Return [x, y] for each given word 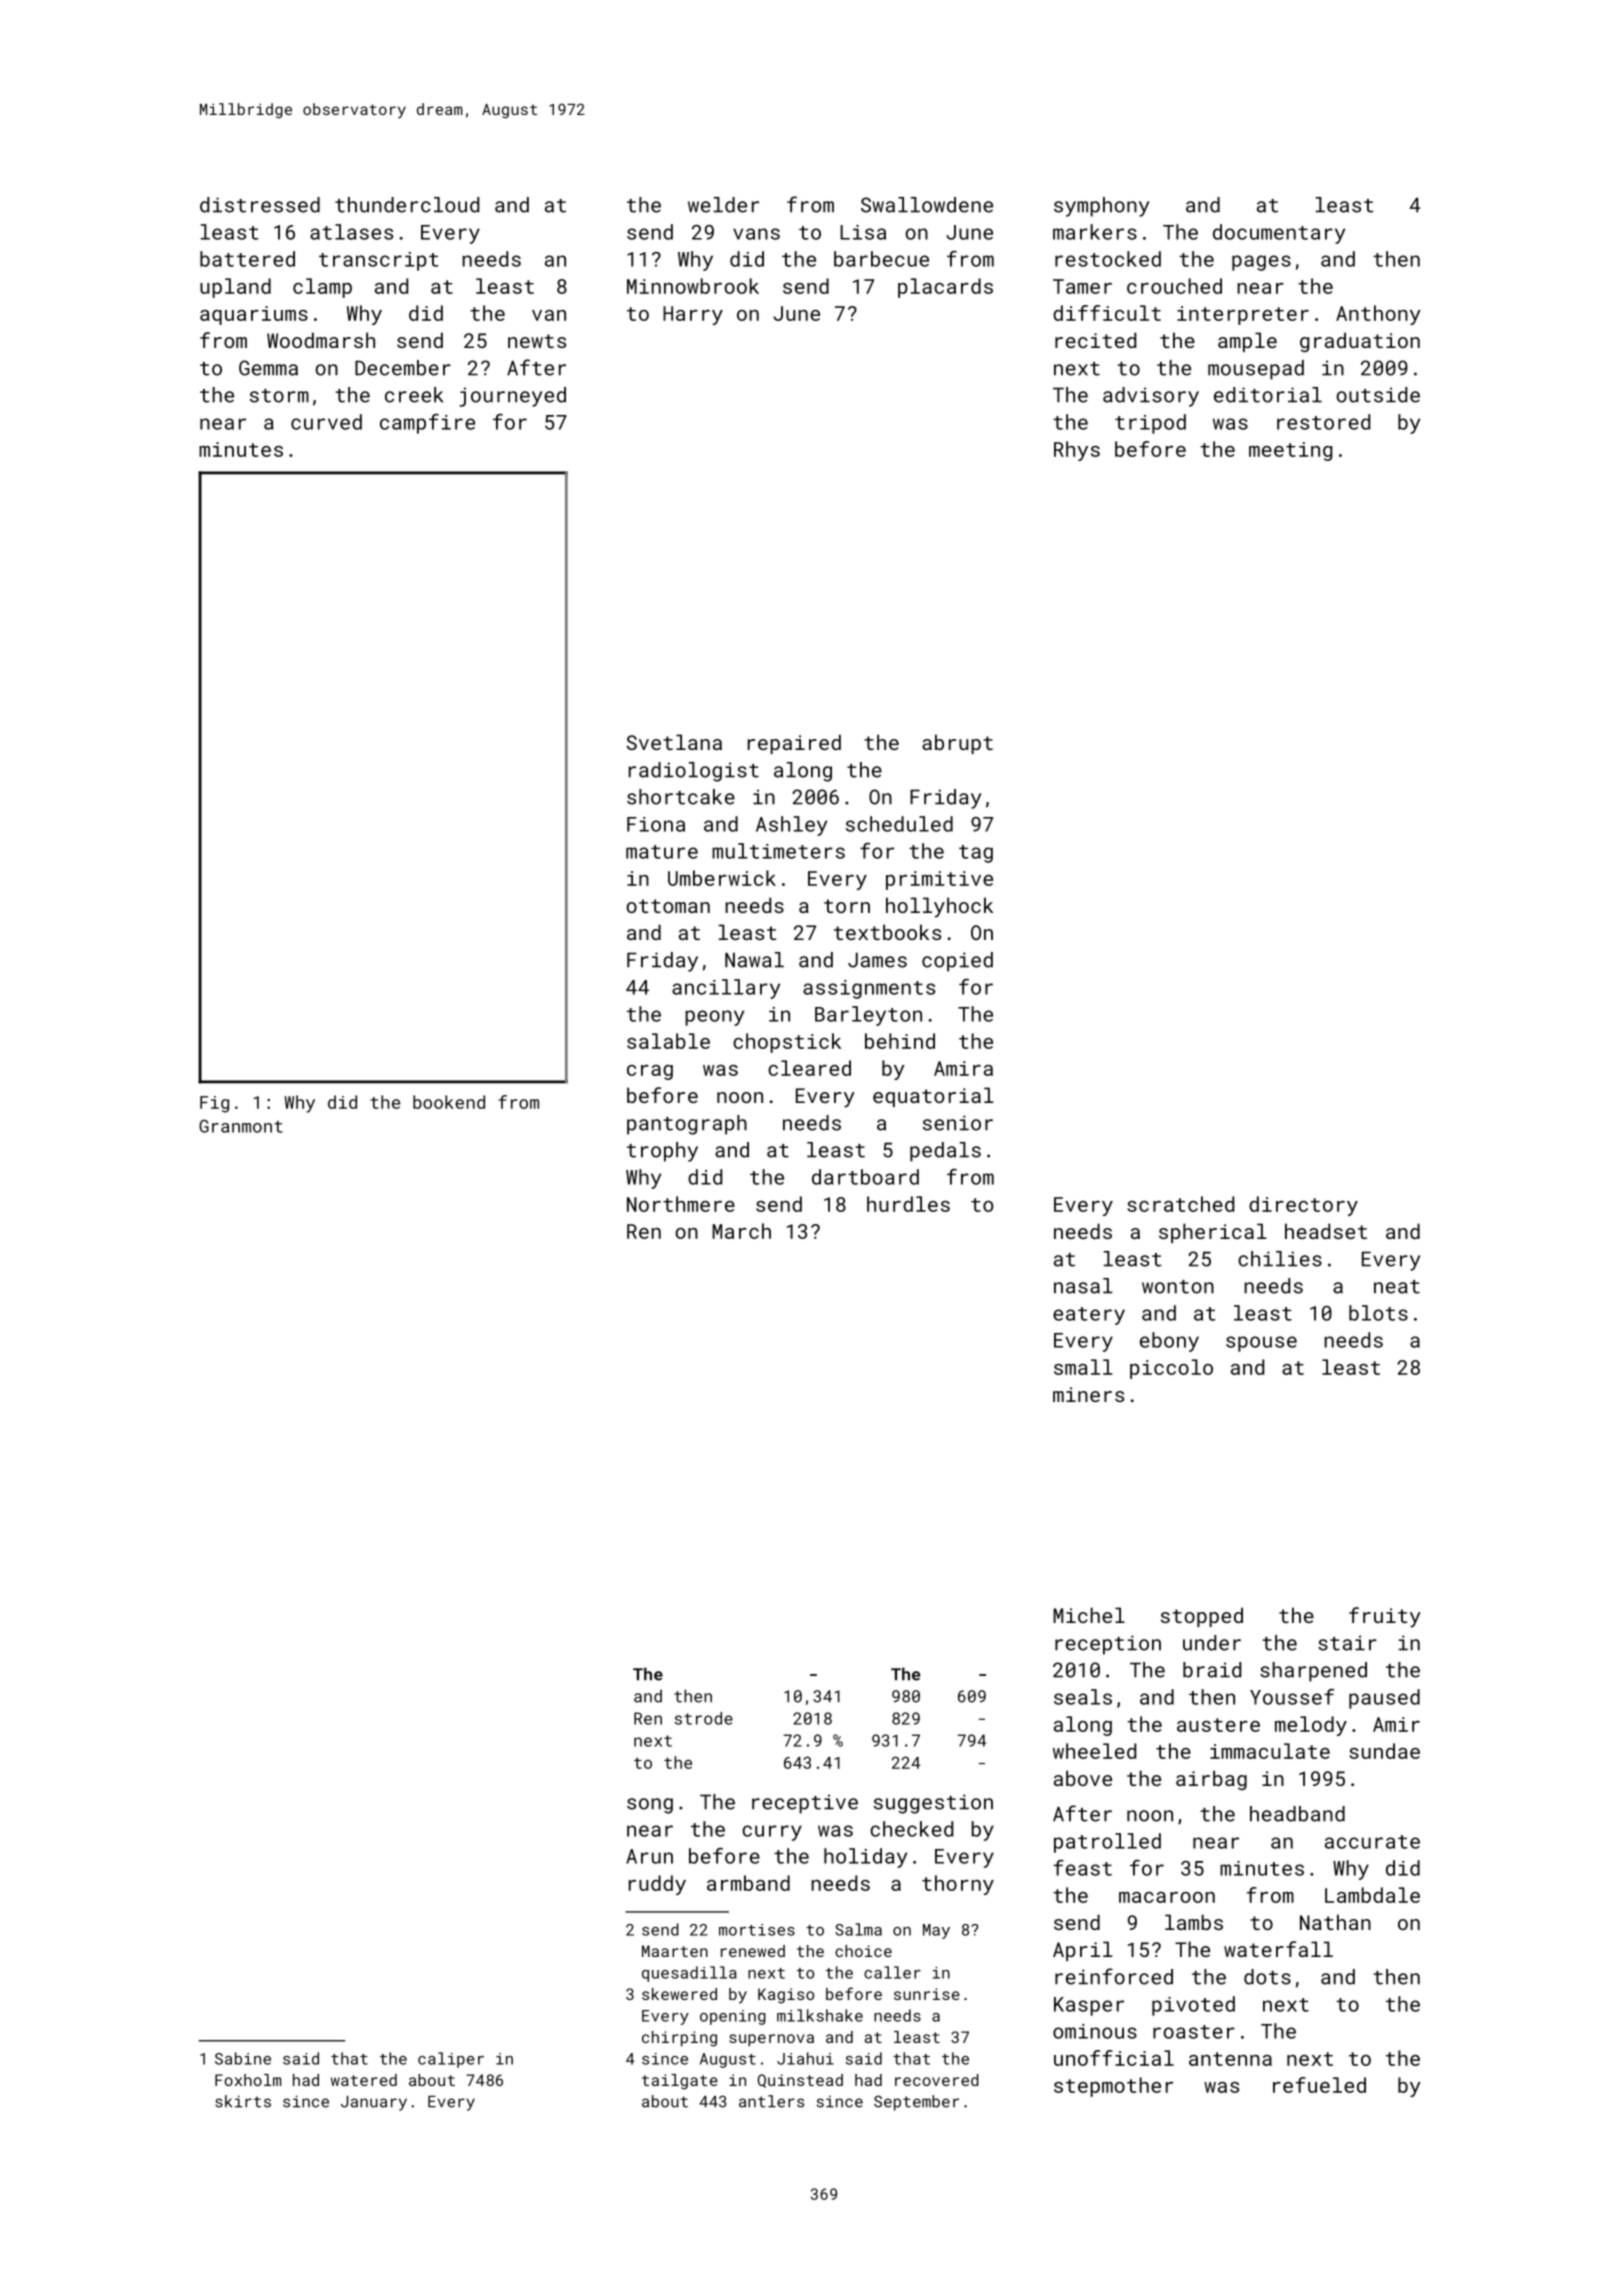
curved [326, 422]
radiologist [694, 772]
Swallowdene [927, 205]
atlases [351, 232]
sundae [1384, 1751]
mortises [757, 1930]
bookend [449, 1102]
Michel [1089, 1615]
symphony [1101, 207]
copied [957, 962]
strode [704, 1718]
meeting [1290, 451]
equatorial [933, 1097]
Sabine [243, 2058]
